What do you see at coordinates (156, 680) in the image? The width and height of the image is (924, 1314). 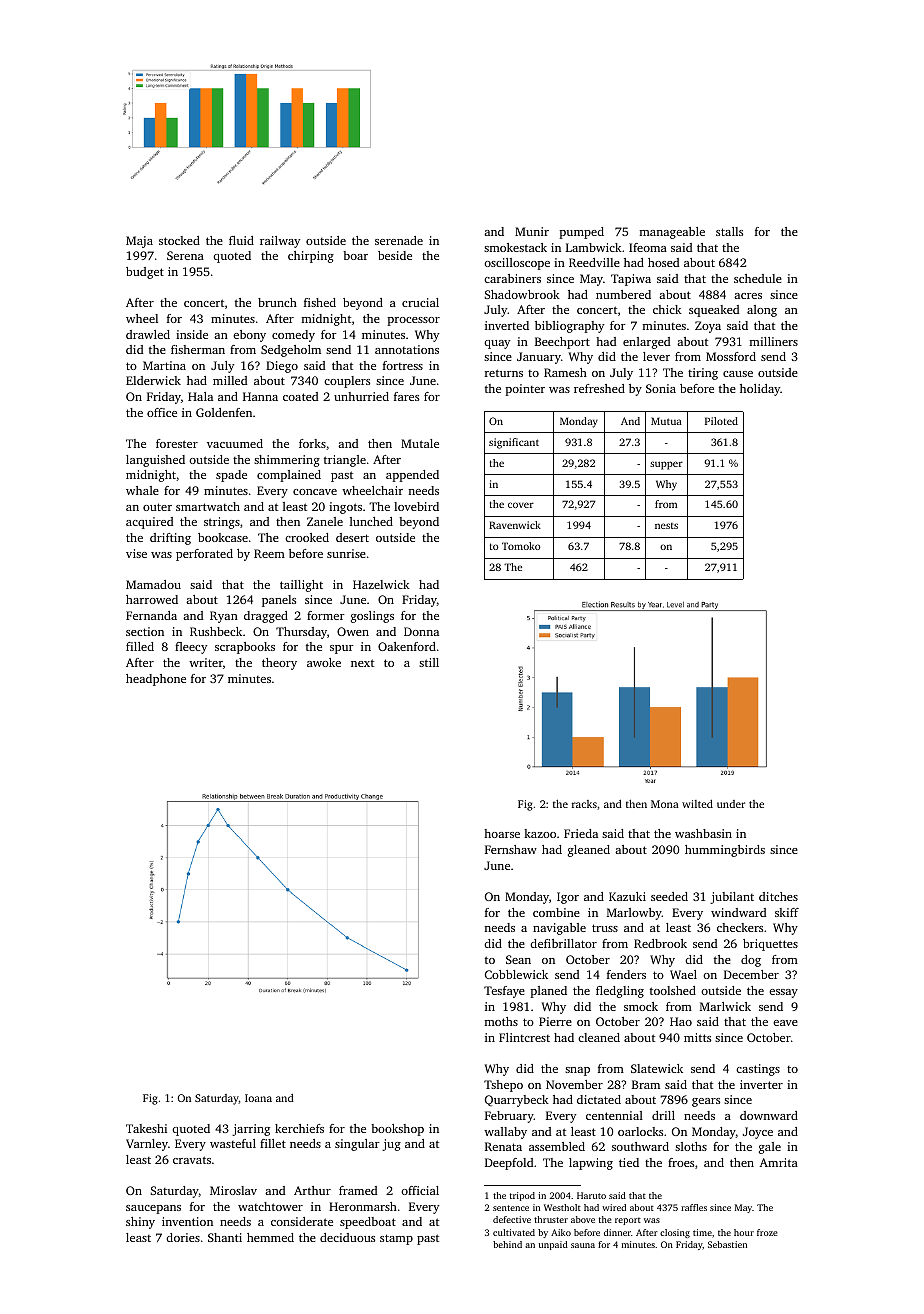 I see `headphone` at bounding box center [156, 680].
